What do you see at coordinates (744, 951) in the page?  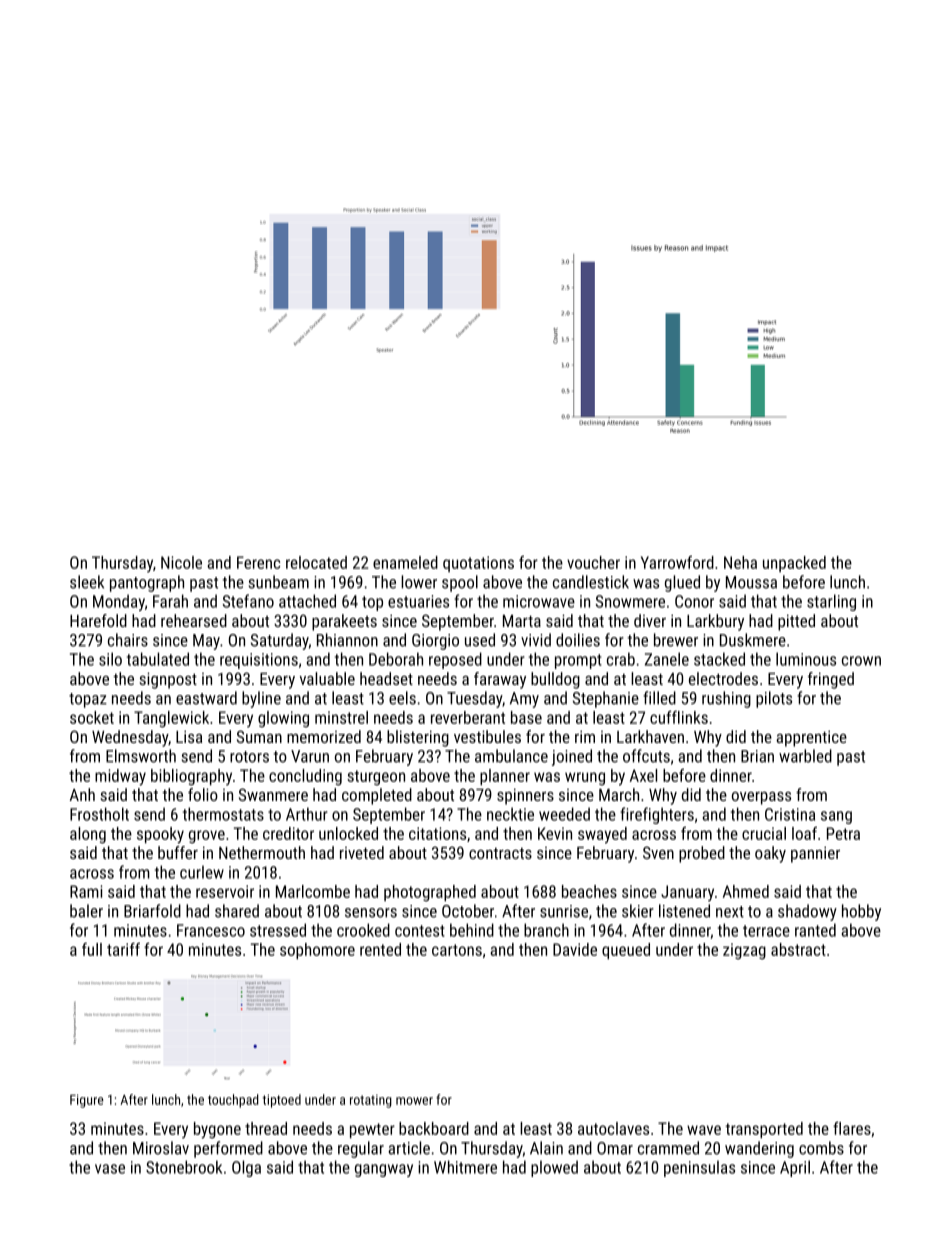 I see `zigzag` at bounding box center [744, 951].
